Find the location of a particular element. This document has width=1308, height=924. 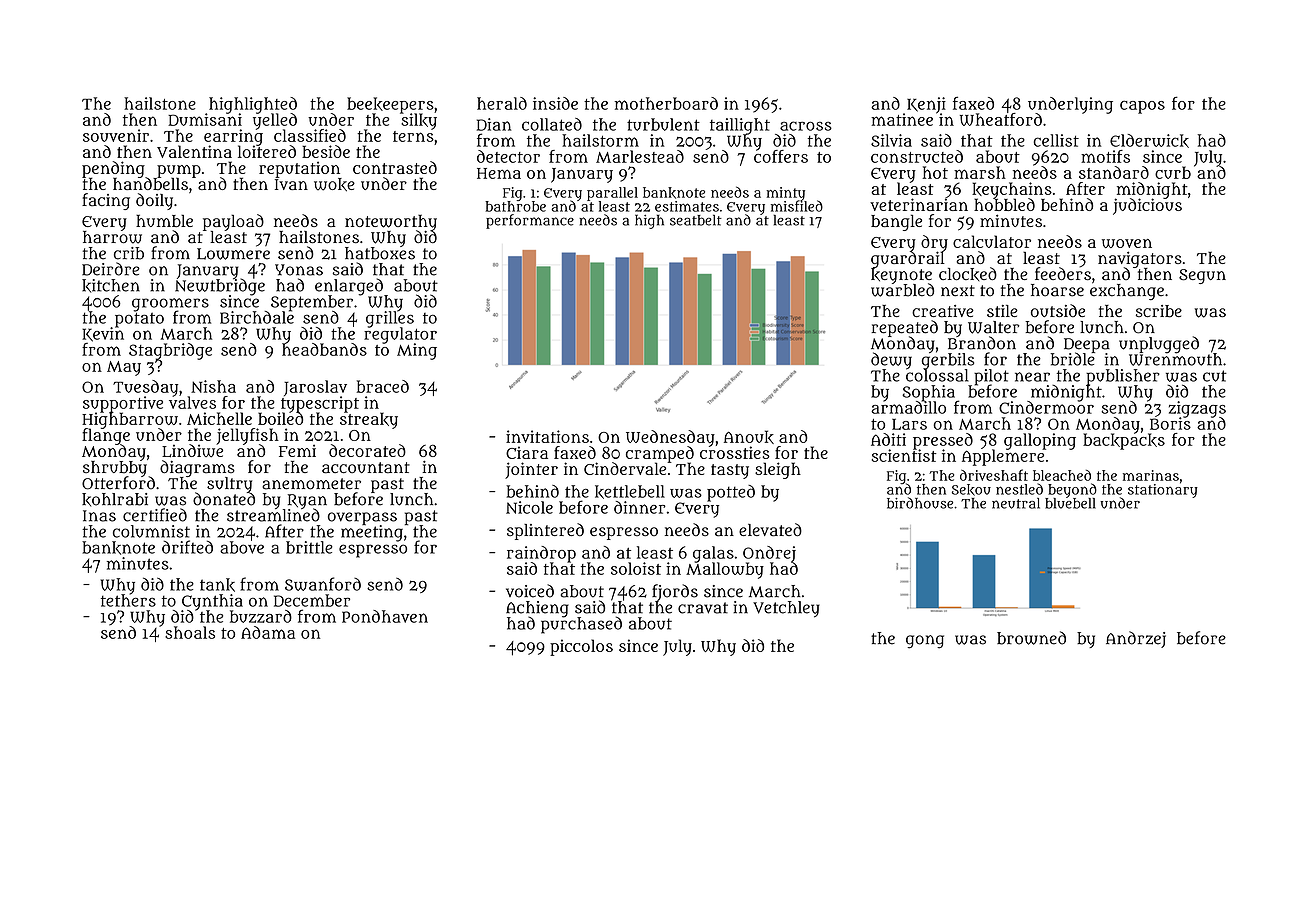

Cynthia is located at coordinates (212, 602).
